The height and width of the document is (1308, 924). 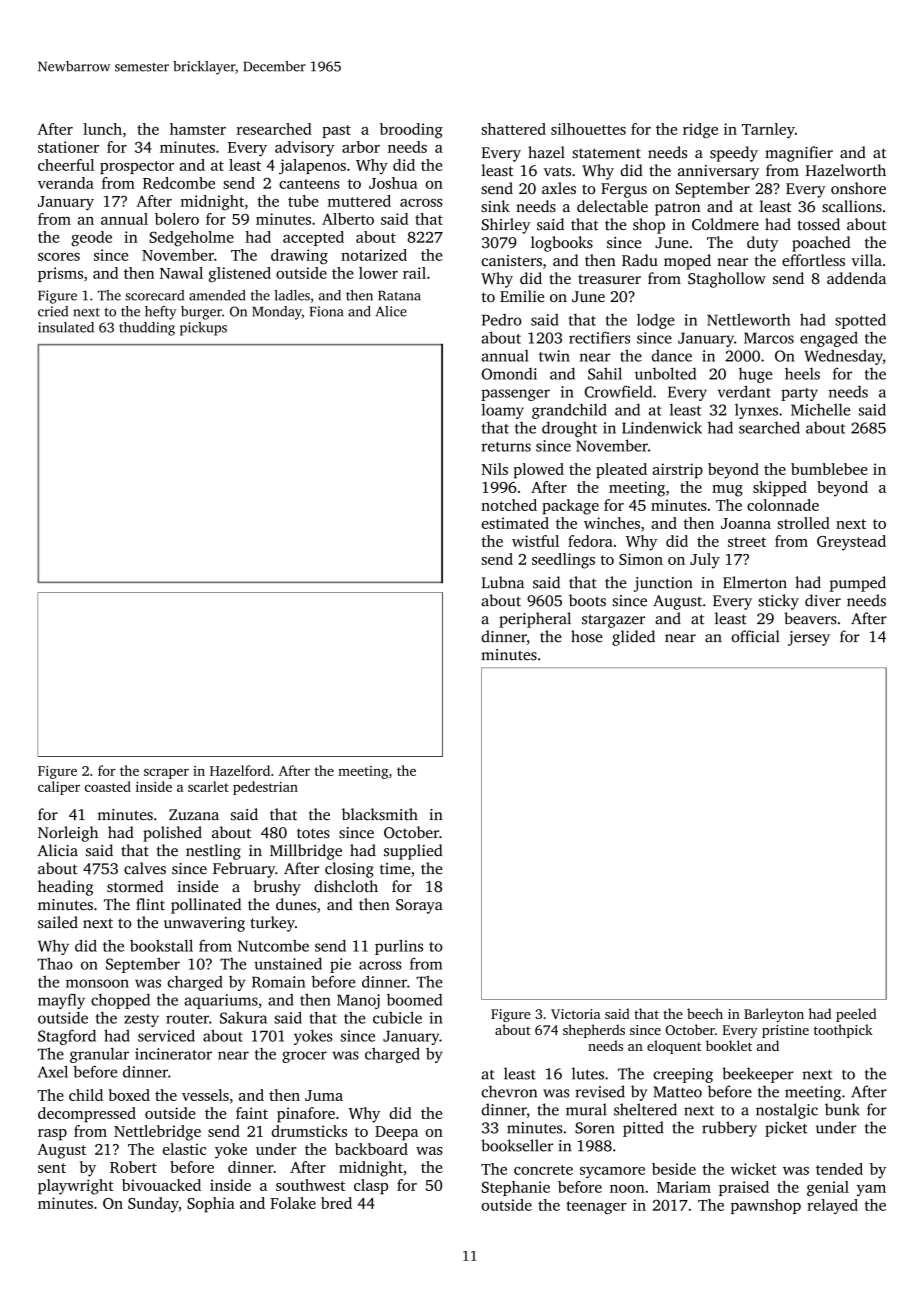 What do you see at coordinates (755, 636) in the document?
I see `official` at bounding box center [755, 636].
